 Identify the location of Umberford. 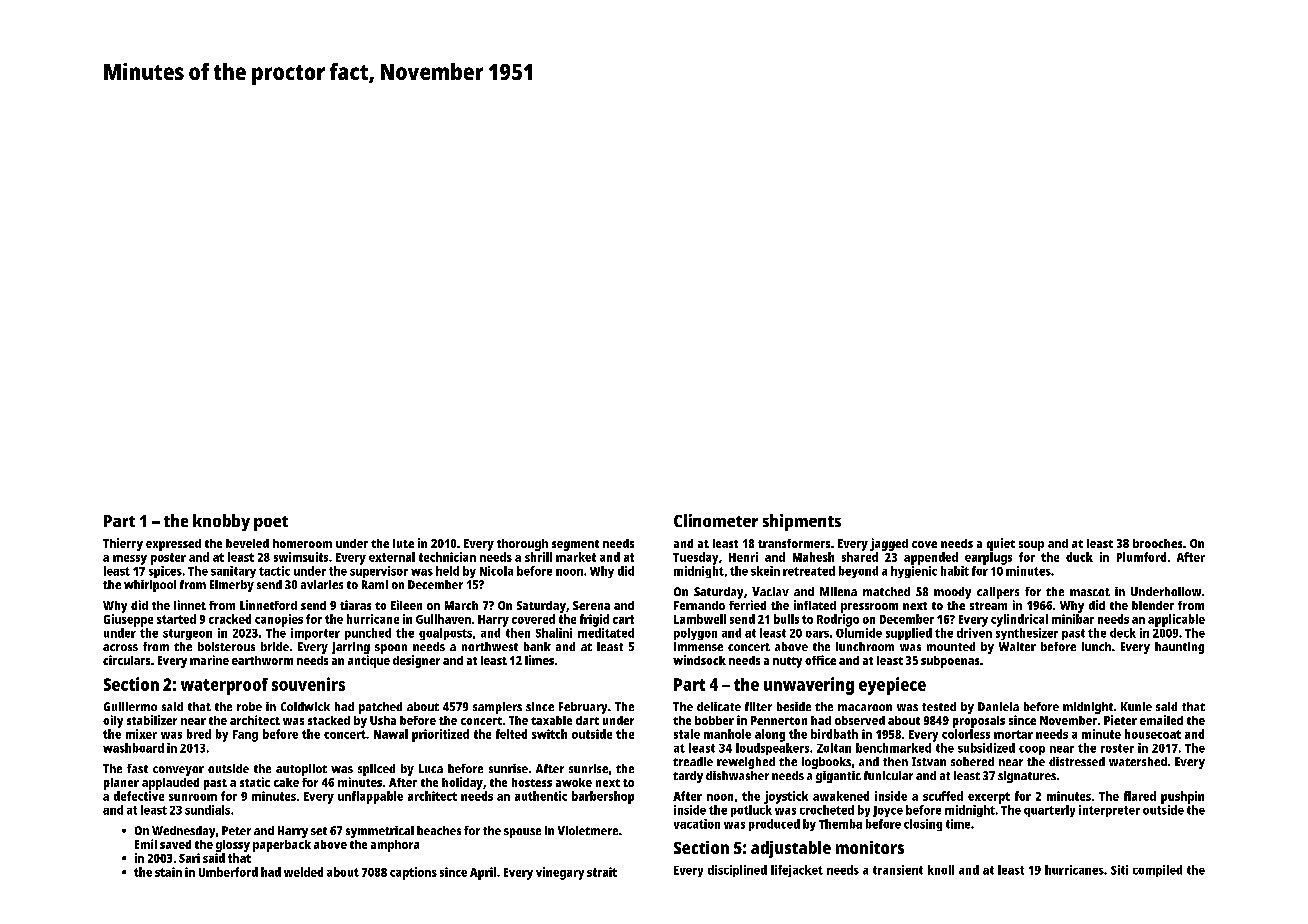
(228, 872).
